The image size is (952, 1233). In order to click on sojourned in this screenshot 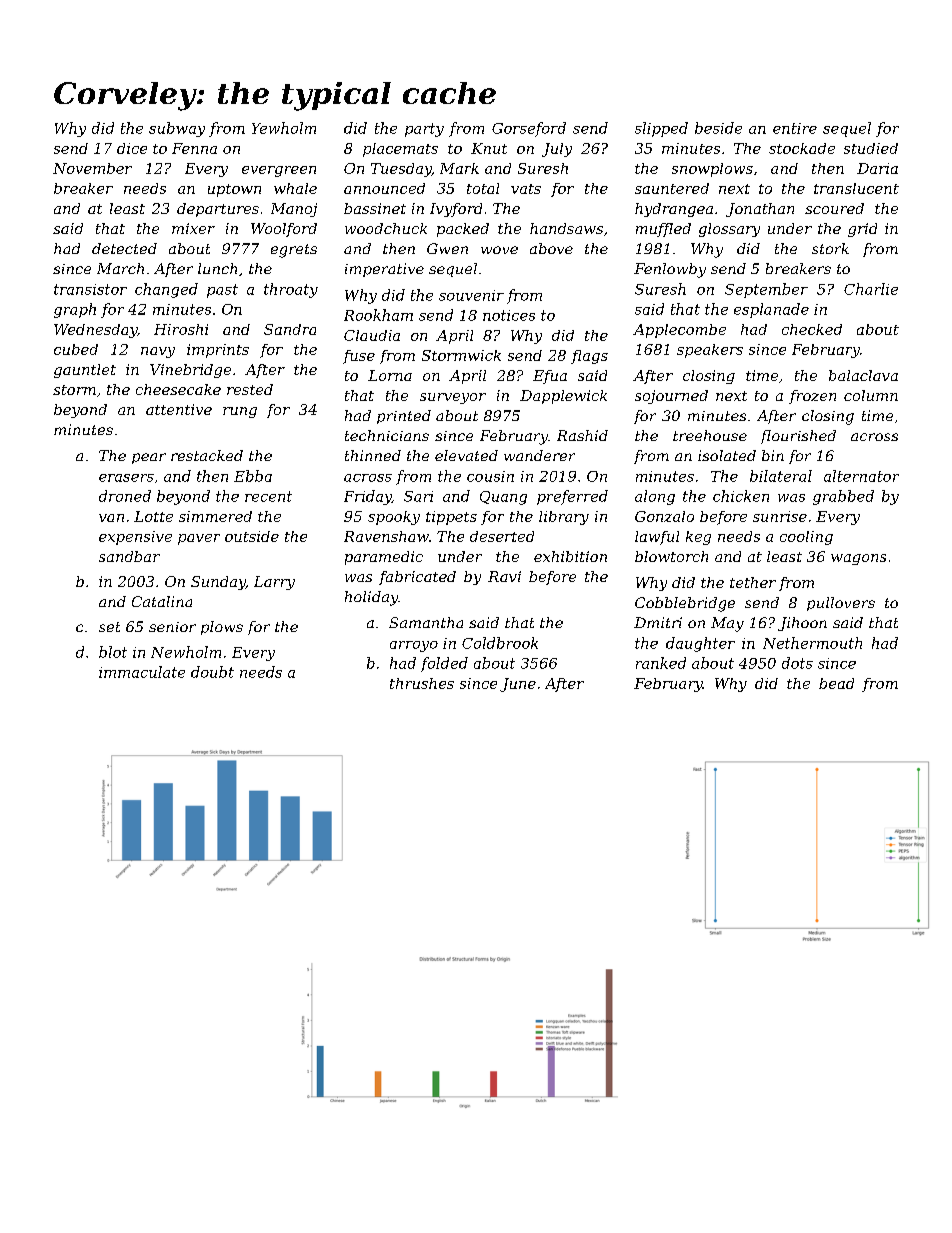, I will do `click(671, 397)`.
